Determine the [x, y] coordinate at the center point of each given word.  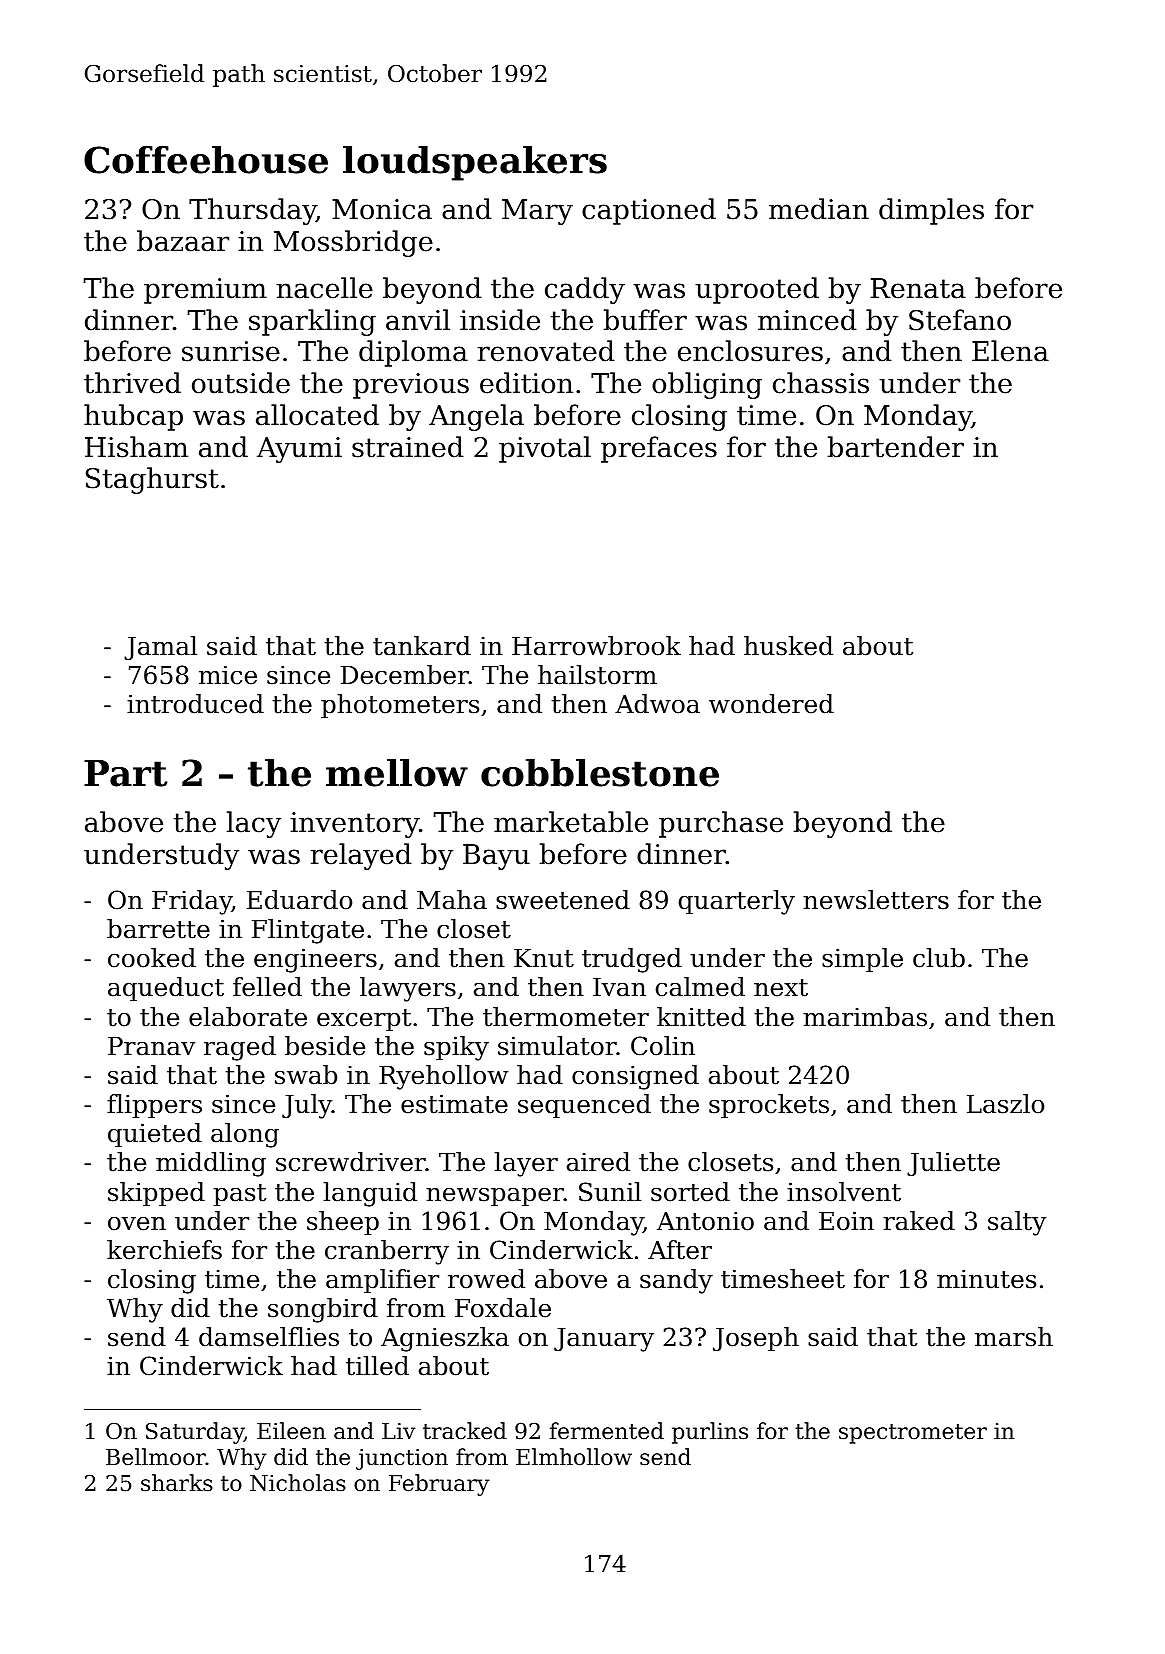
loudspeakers [475, 163]
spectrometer [913, 1434]
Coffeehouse [206, 160]
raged [240, 1048]
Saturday [195, 1433]
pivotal [545, 449]
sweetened [563, 900]
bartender [896, 447]
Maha [452, 900]
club [939, 958]
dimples [931, 211]
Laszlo [1005, 1104]
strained [408, 447]
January [604, 1340]
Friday [192, 902]
